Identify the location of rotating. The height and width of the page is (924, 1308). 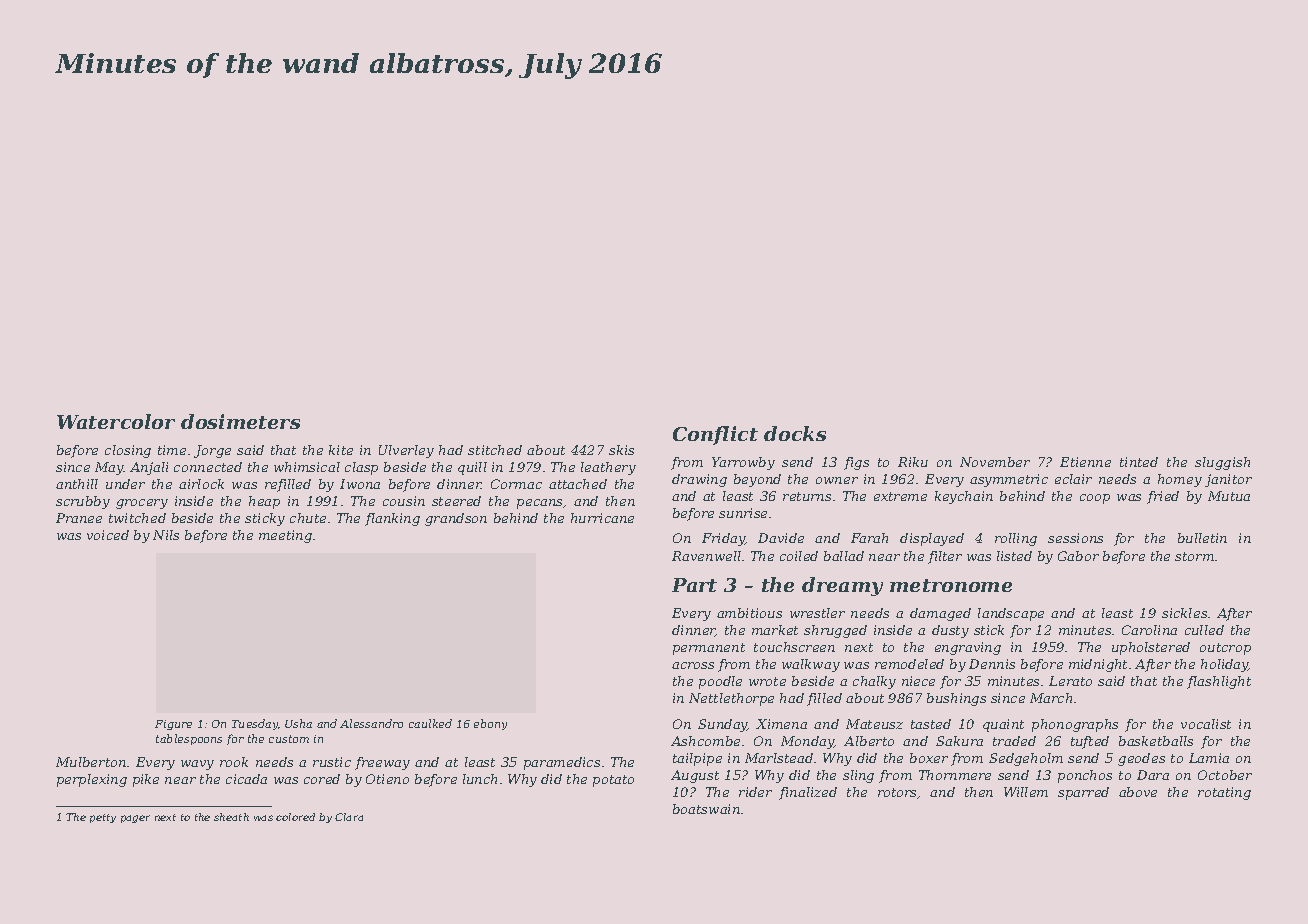
(1224, 793).
